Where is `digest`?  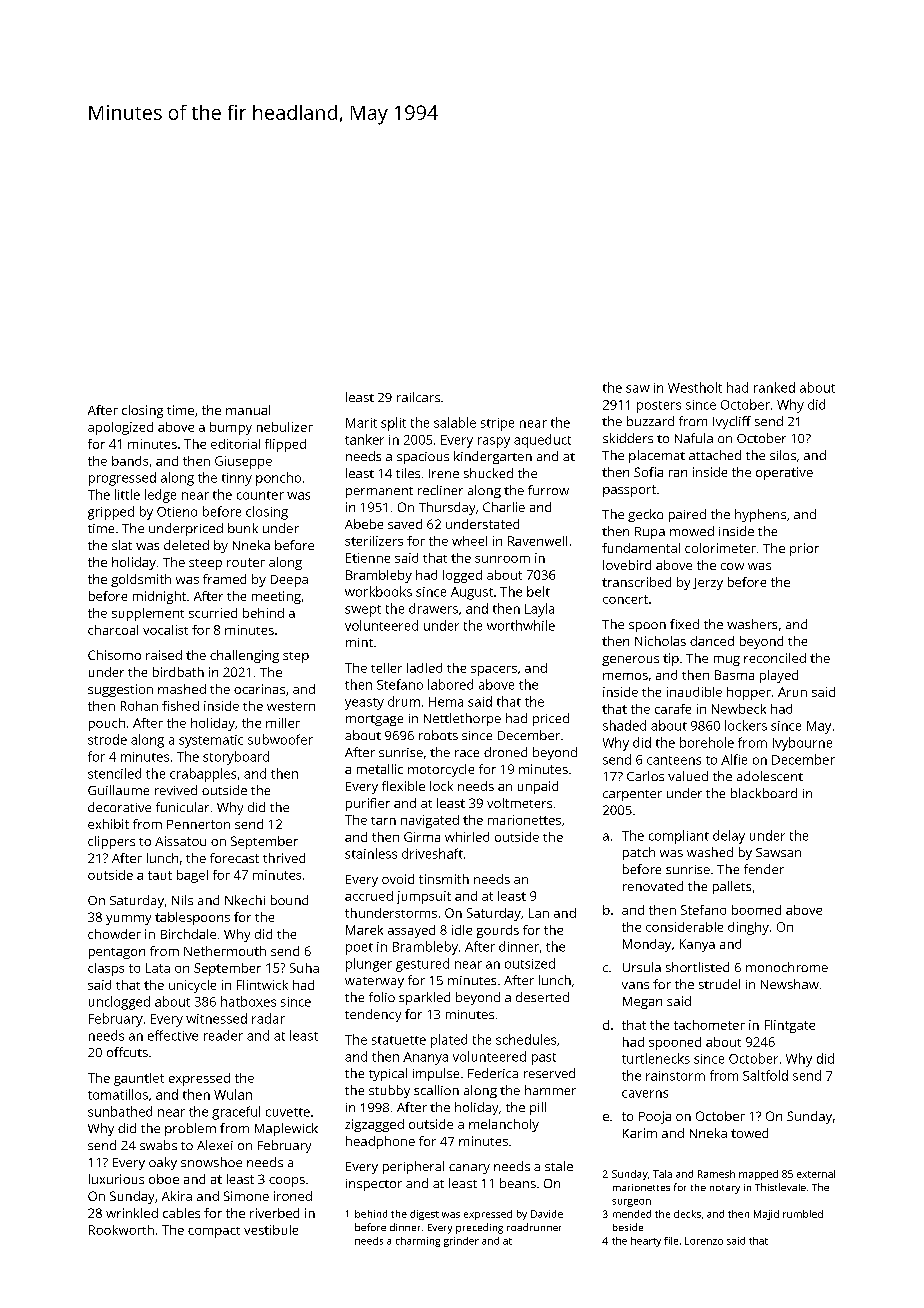
digest is located at coordinates (424, 1215).
